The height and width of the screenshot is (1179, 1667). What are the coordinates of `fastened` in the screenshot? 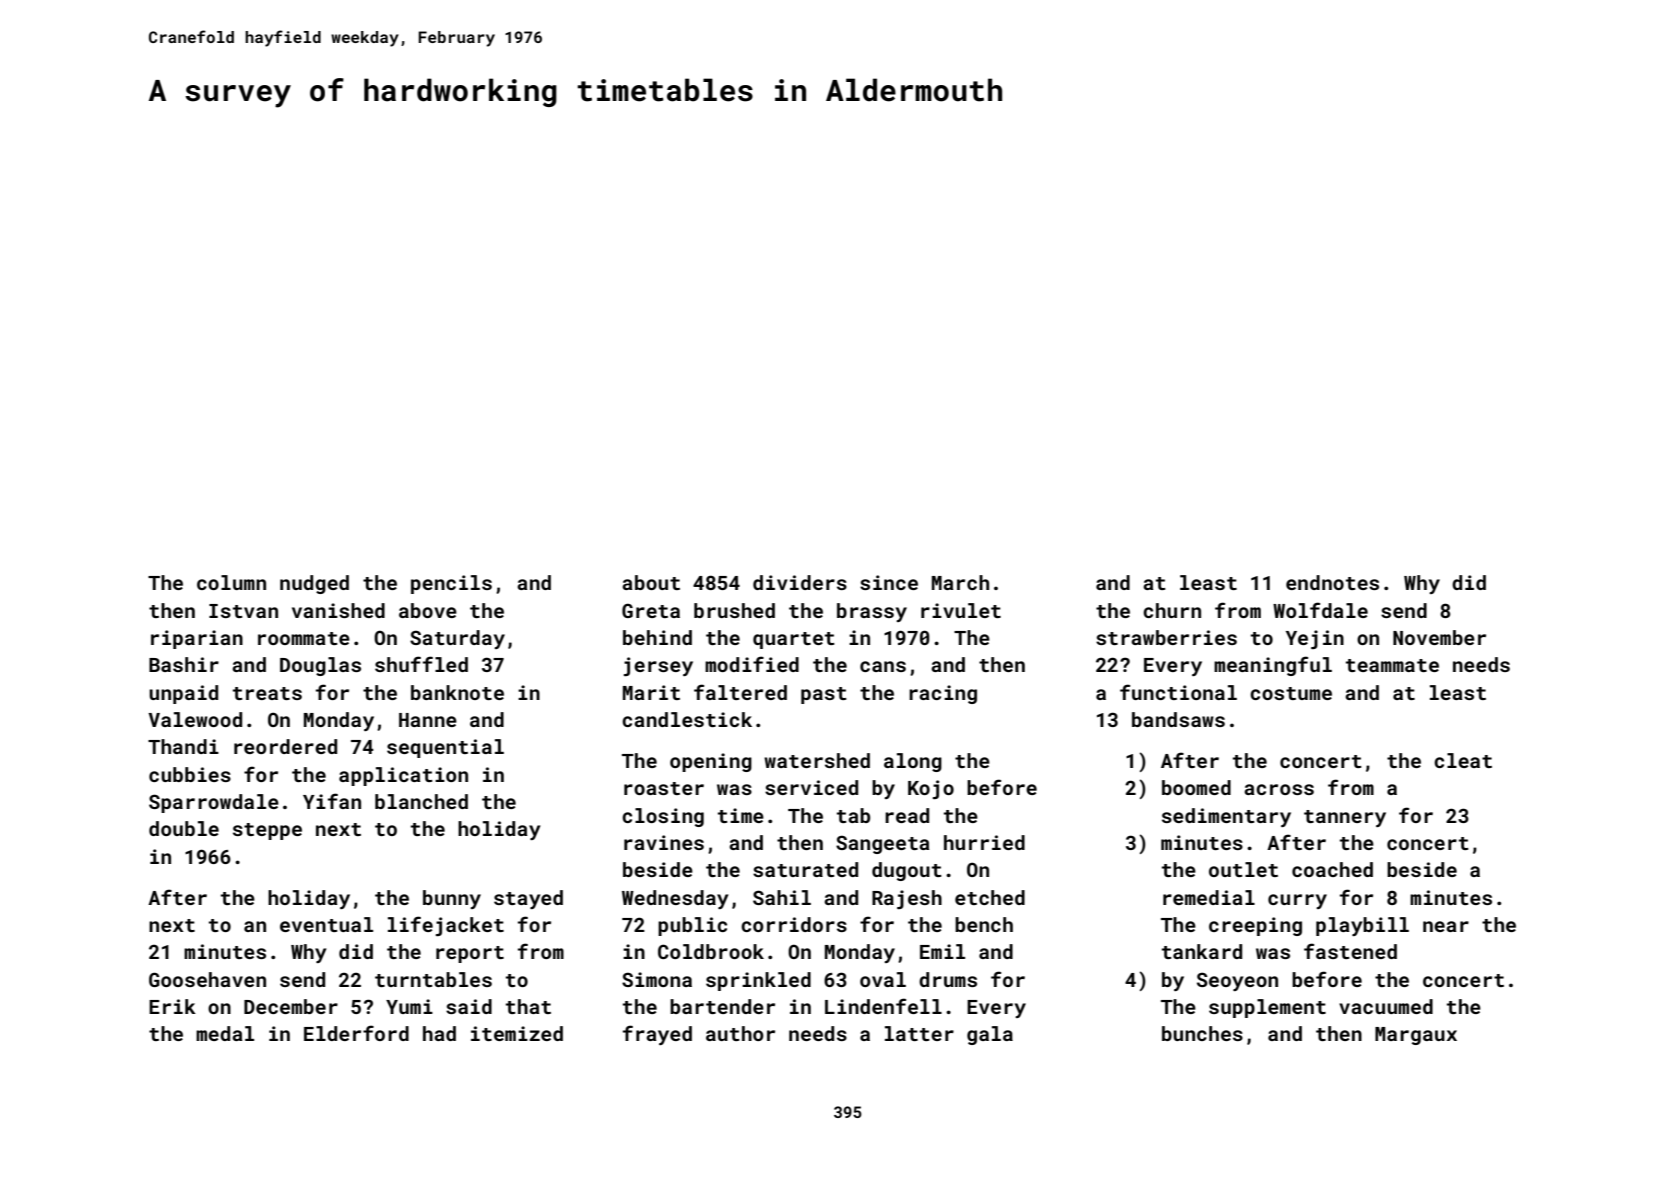 It's located at (1350, 951).
